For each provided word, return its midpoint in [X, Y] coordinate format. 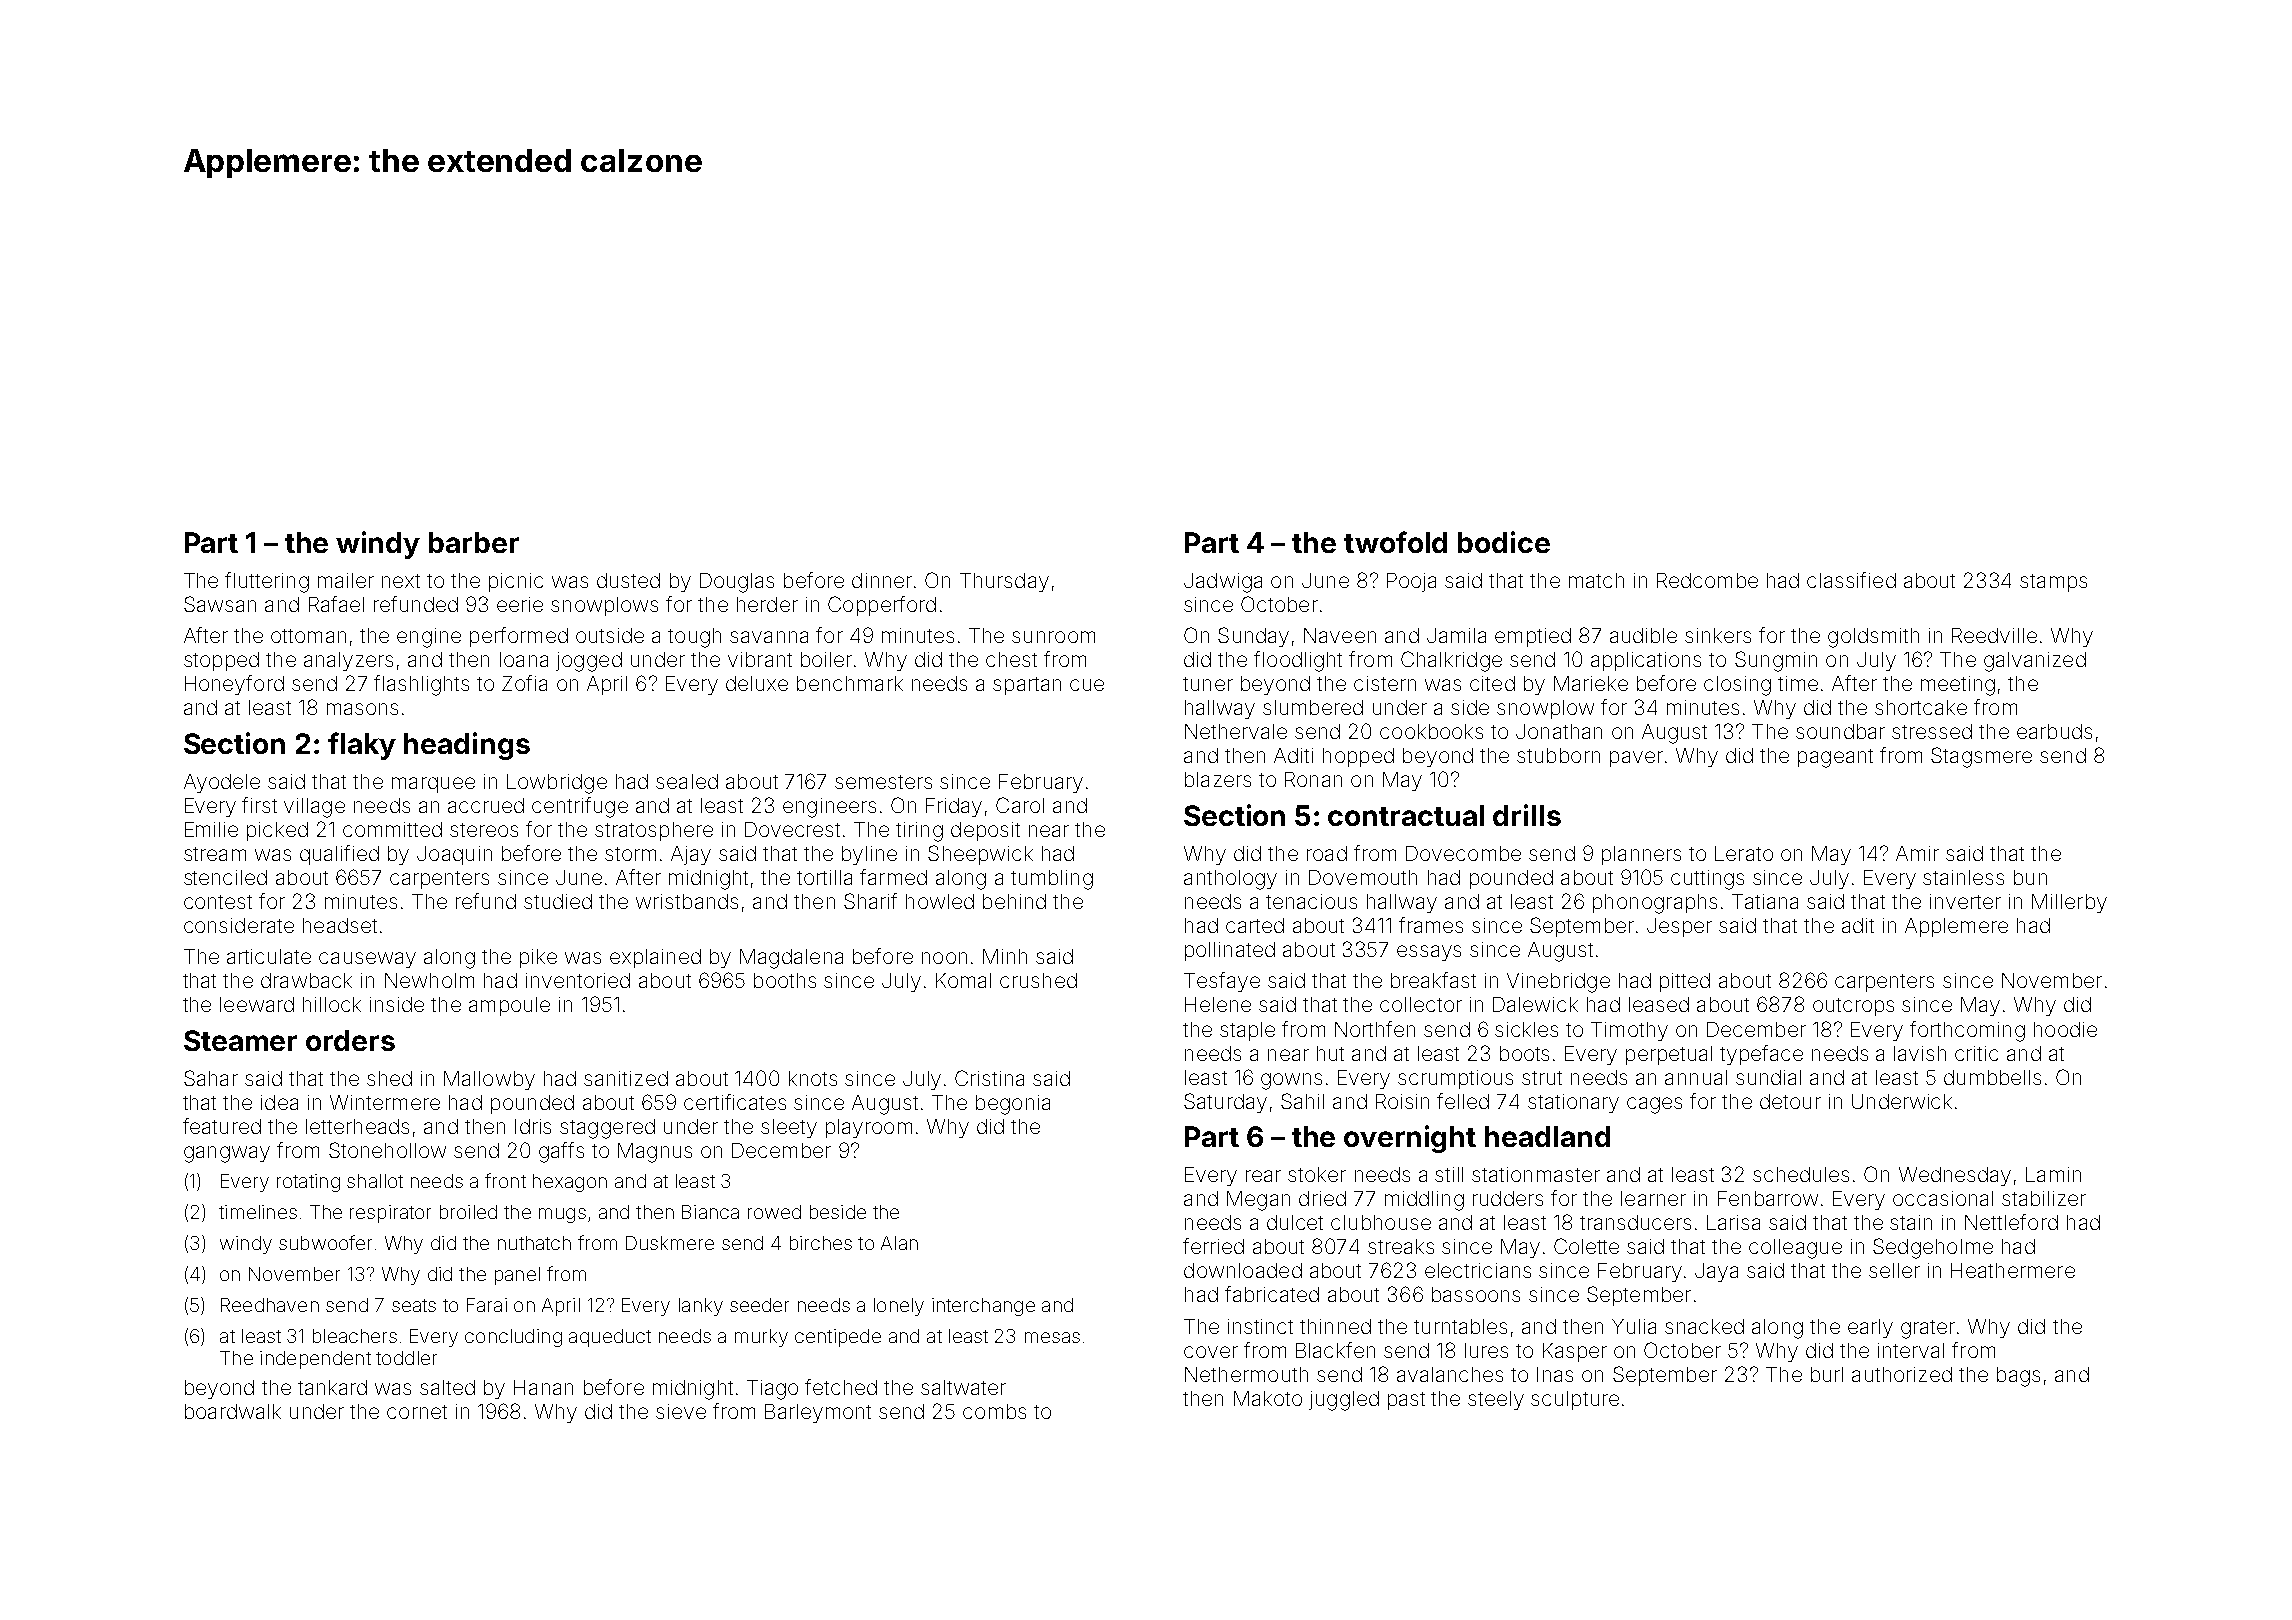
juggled [1344, 1401]
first [259, 805]
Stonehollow [387, 1150]
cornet [417, 1412]
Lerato [1744, 853]
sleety [789, 1128]
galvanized [2035, 662]
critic [1976, 1053]
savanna [769, 637]
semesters [883, 782]
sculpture [1575, 1400]
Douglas [737, 583]
